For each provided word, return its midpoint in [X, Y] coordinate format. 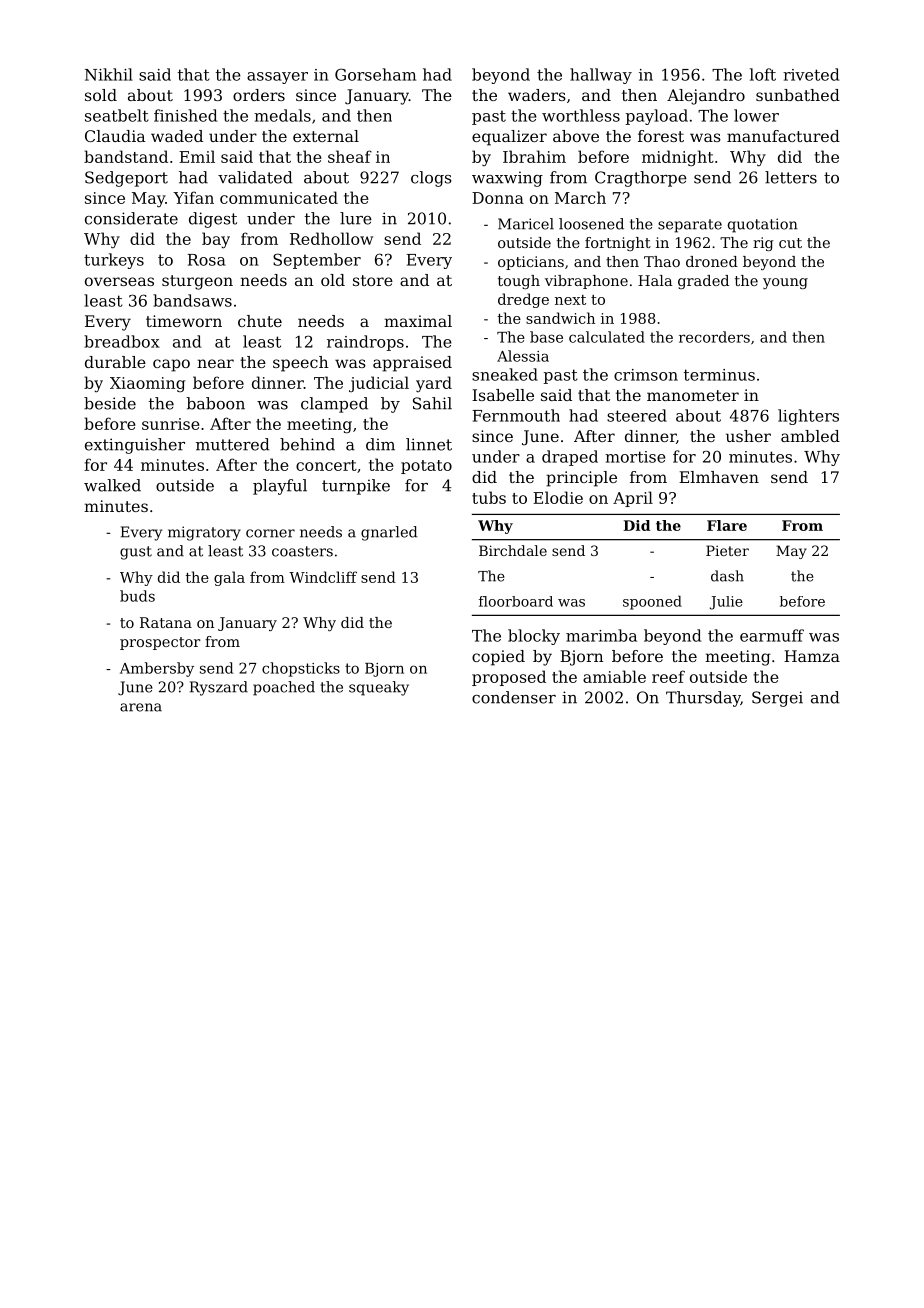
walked [112, 485]
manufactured [783, 136]
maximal [418, 321]
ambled [810, 436]
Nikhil [109, 74]
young [785, 283]
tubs [489, 497]
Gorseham [375, 74]
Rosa [206, 260]
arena [141, 707]
